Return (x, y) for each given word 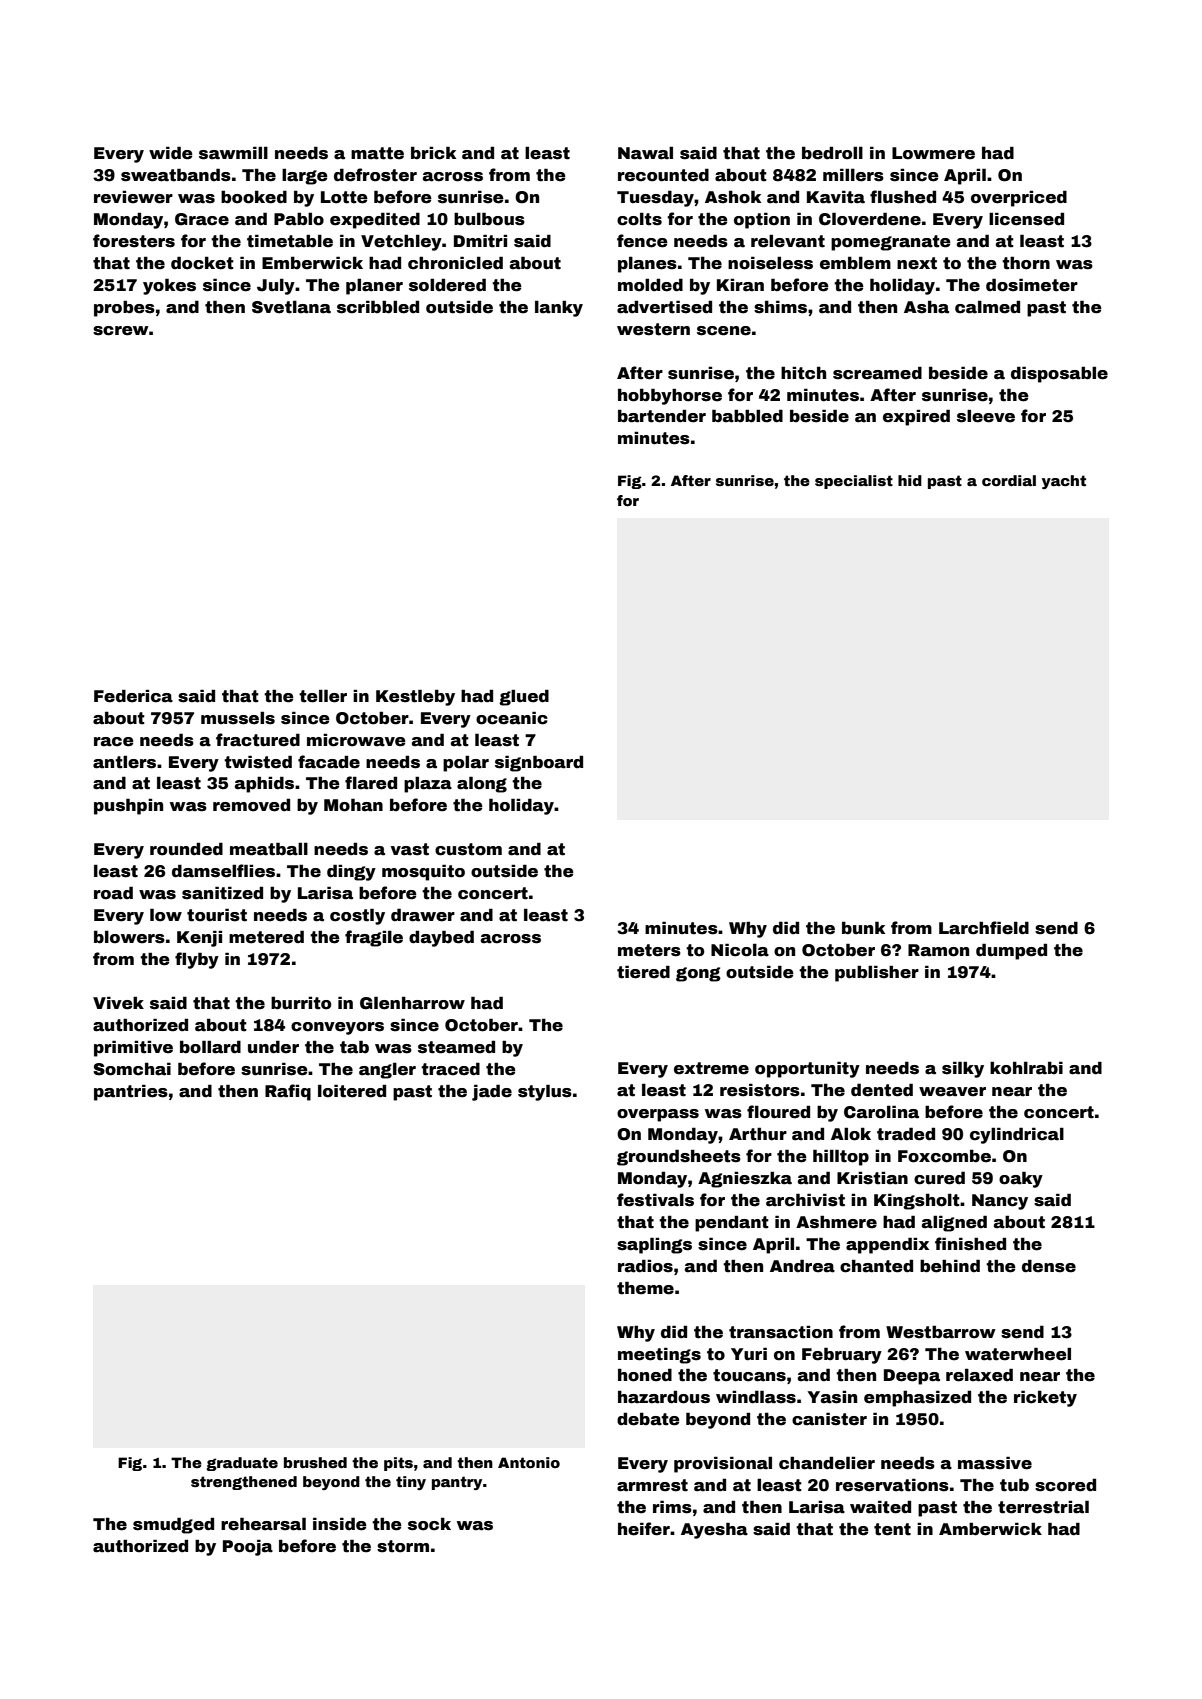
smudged (173, 1525)
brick (433, 153)
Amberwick (990, 1529)
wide (171, 153)
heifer (644, 1529)
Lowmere (933, 153)
